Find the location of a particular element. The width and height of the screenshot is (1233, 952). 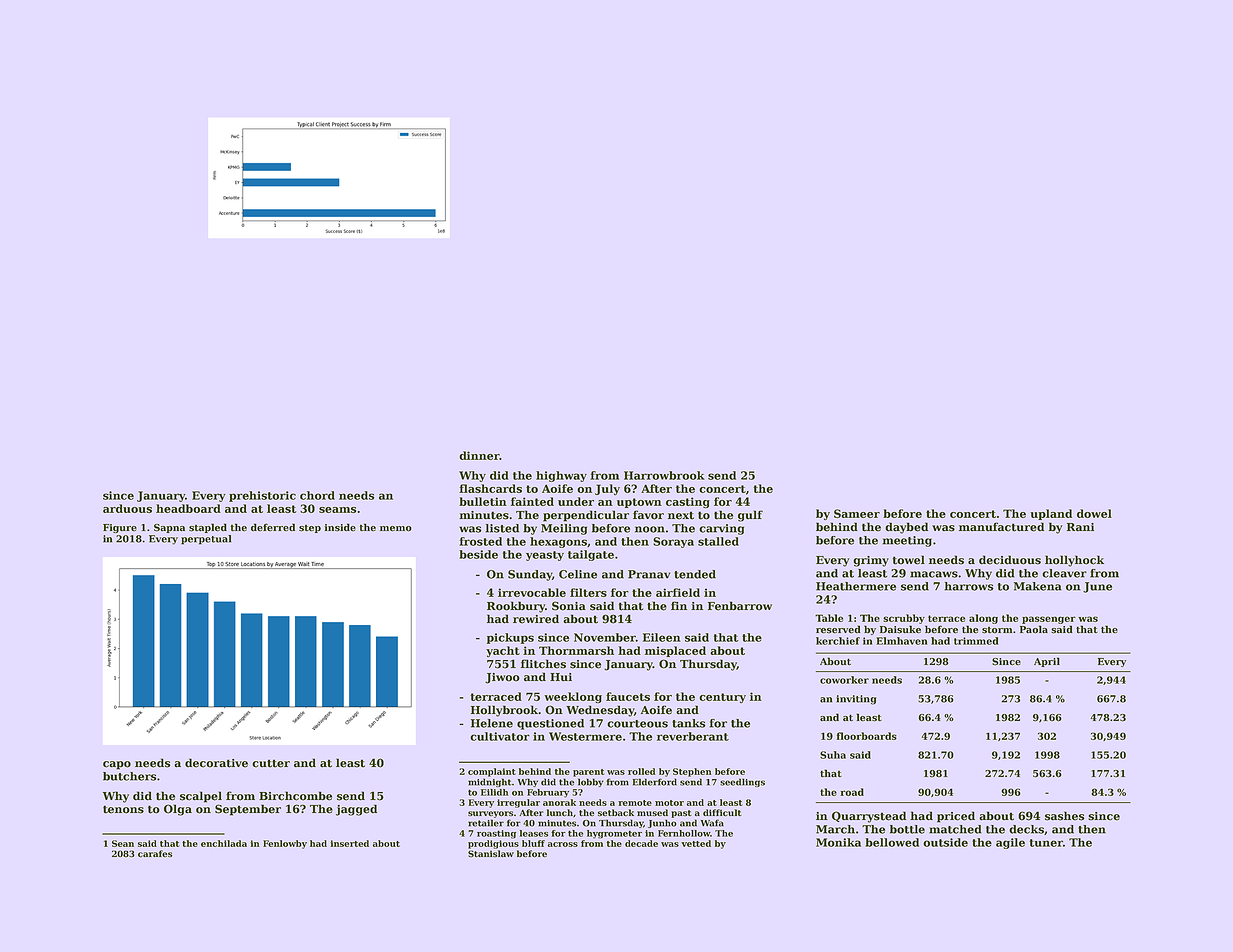

seedlings is located at coordinates (742, 782).
